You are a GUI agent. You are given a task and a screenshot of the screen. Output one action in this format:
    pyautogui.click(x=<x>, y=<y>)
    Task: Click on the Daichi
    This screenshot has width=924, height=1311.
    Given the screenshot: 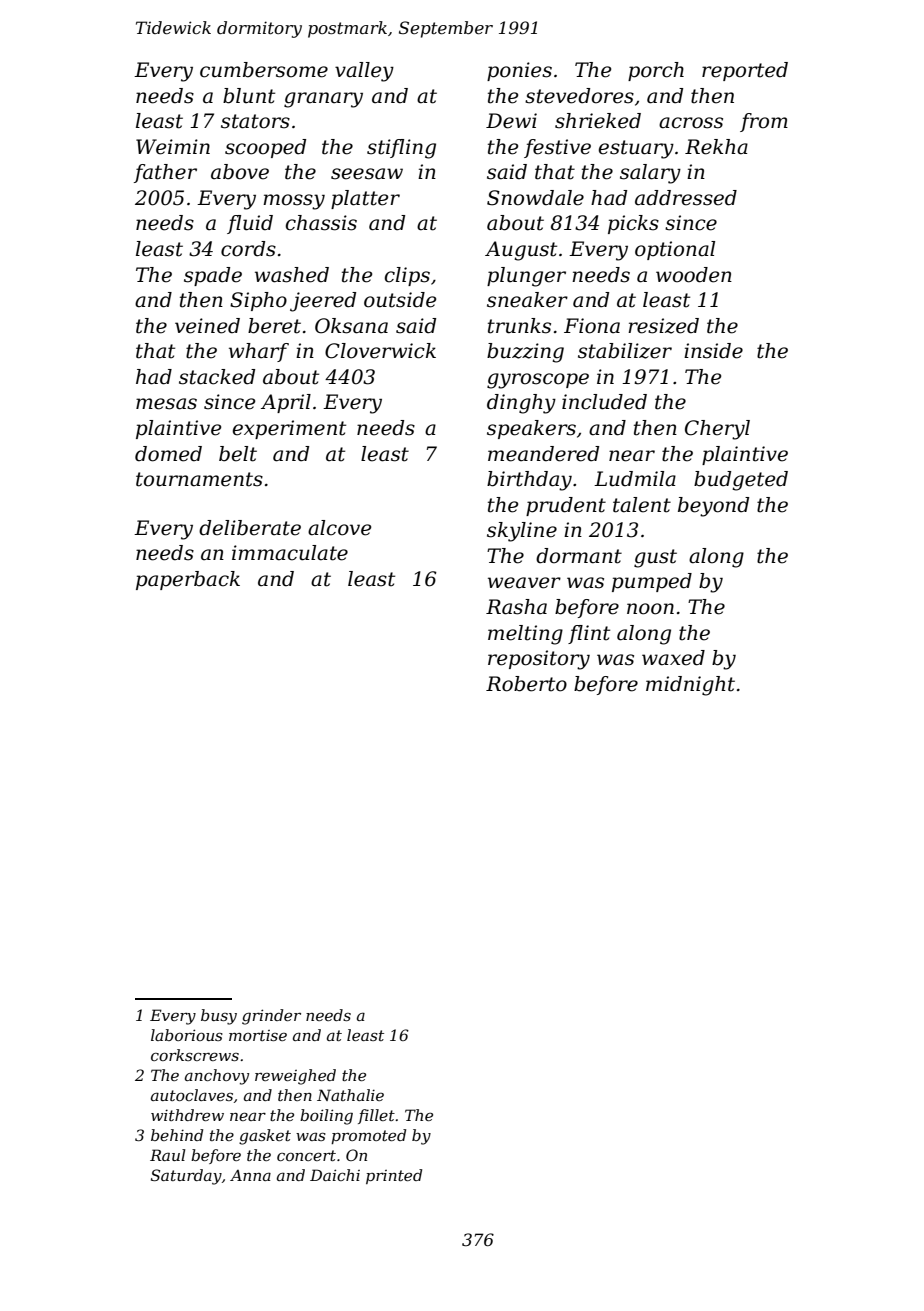 What is the action you would take?
    pyautogui.click(x=335, y=1175)
